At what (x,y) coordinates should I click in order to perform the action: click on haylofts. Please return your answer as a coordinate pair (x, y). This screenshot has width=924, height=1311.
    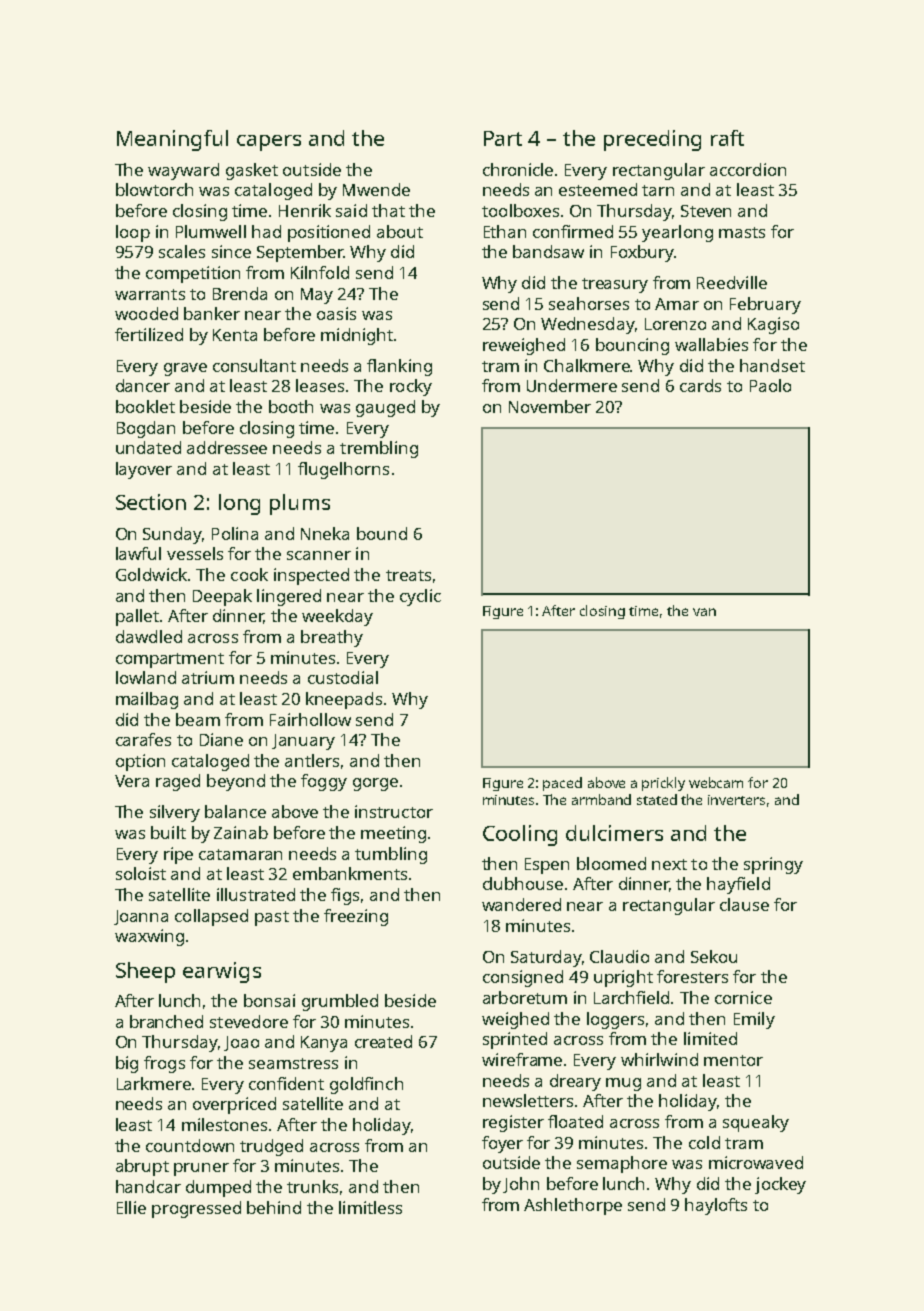
    Looking at the image, I should click on (716, 1206).
